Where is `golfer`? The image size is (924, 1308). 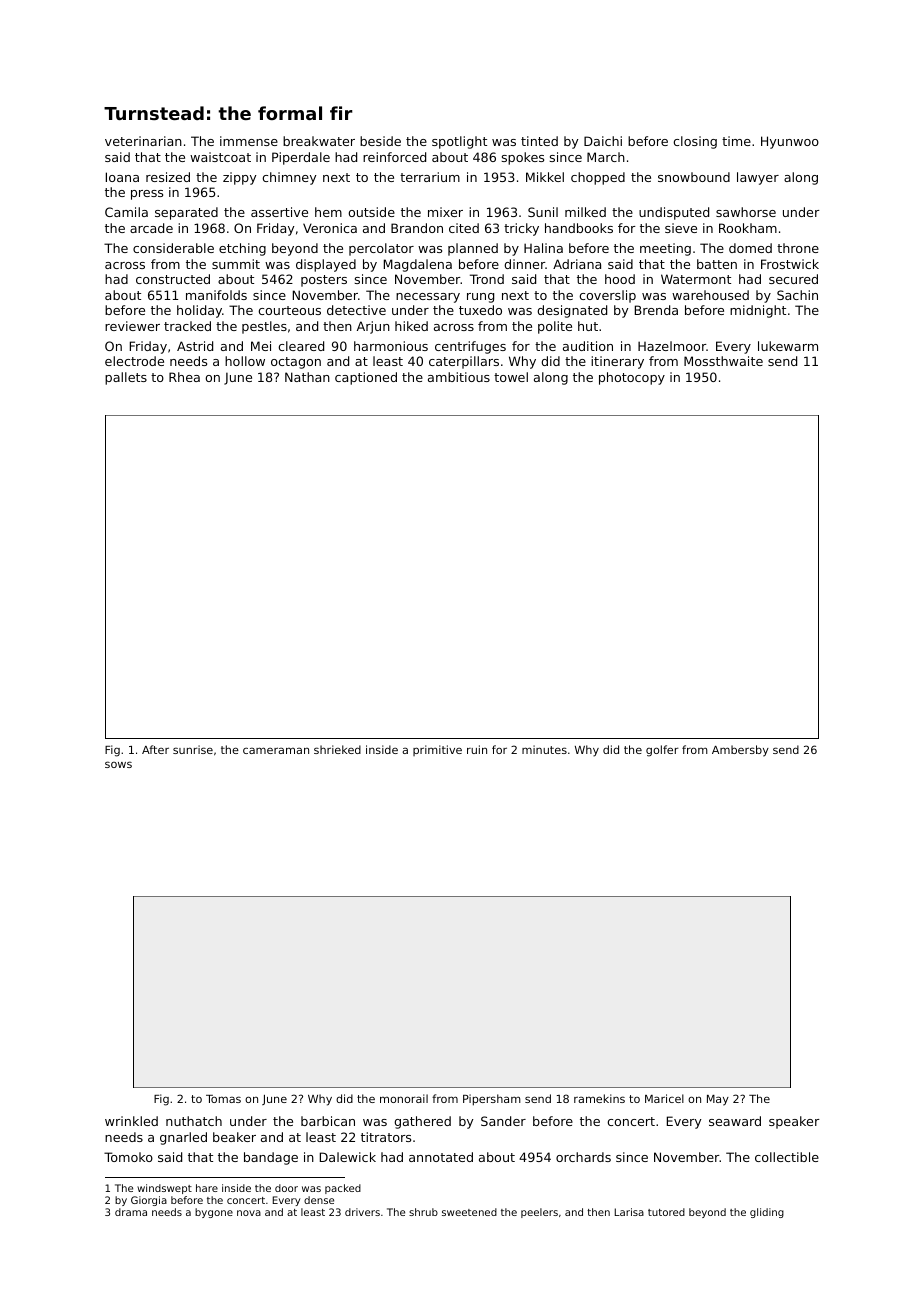 golfer is located at coordinates (662, 751).
